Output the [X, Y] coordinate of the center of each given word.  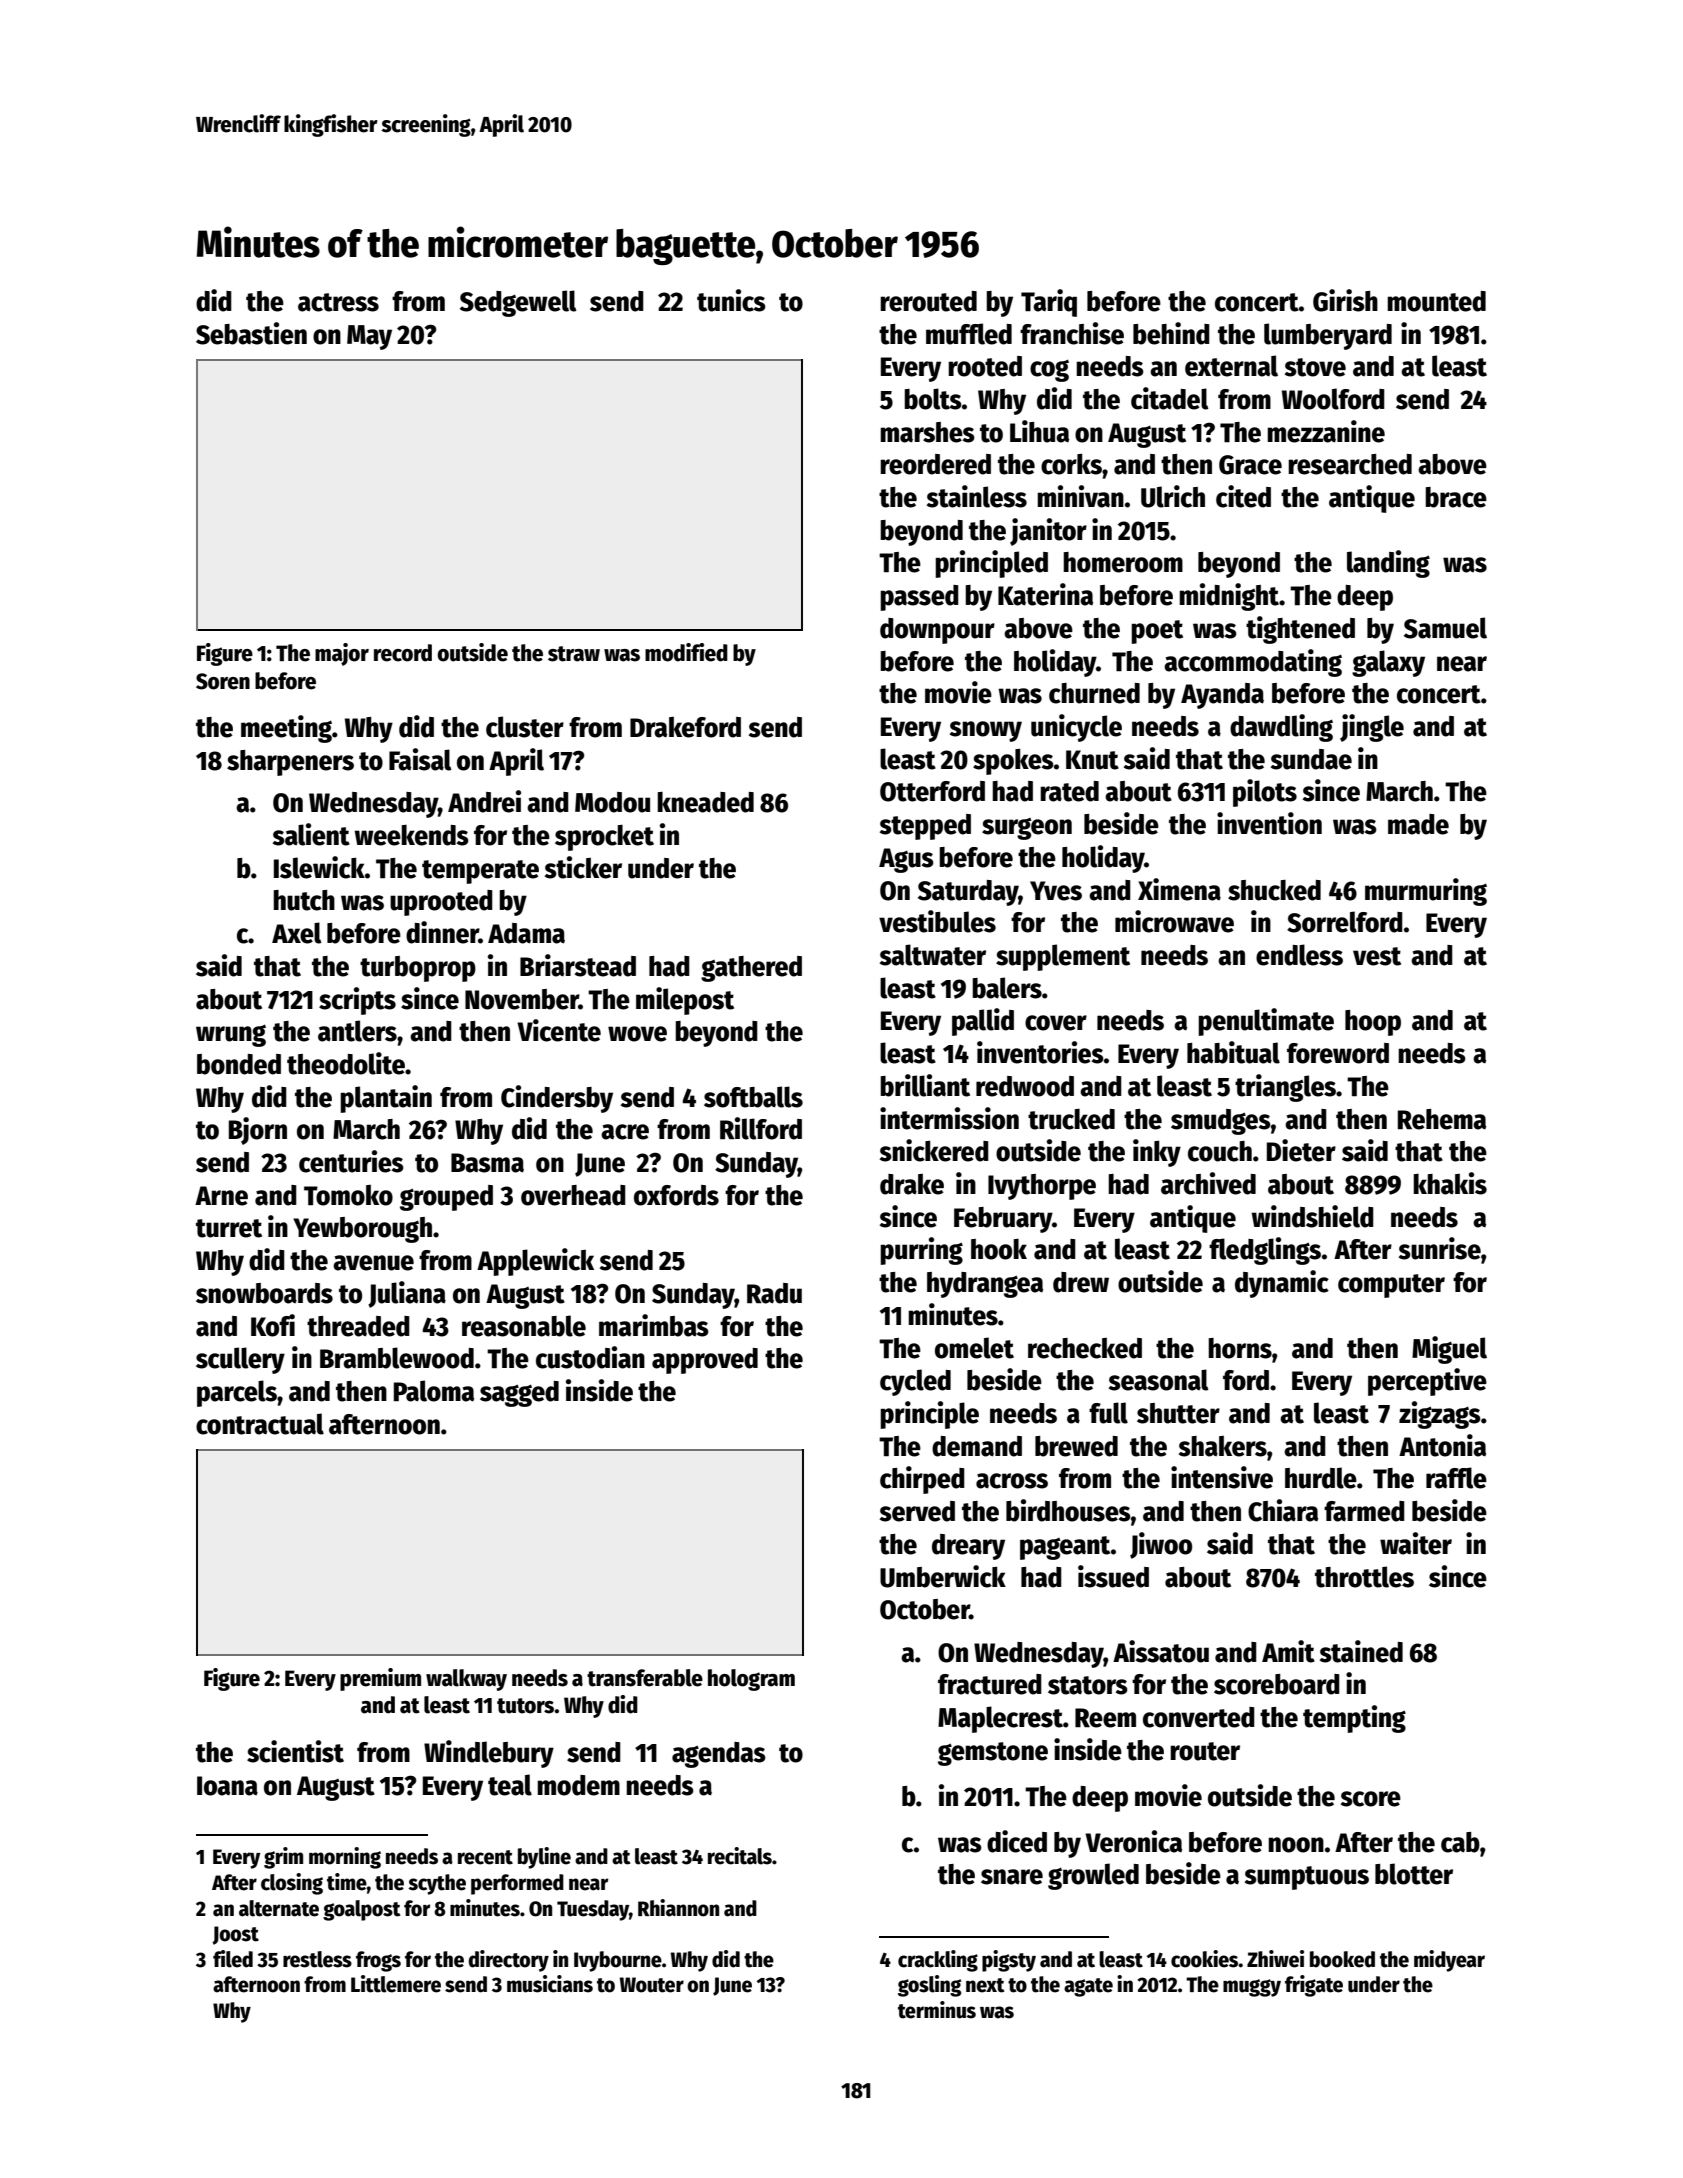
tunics [731, 300]
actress [338, 302]
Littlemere [396, 1984]
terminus [937, 2010]
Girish [1345, 300]
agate [1088, 1987]
